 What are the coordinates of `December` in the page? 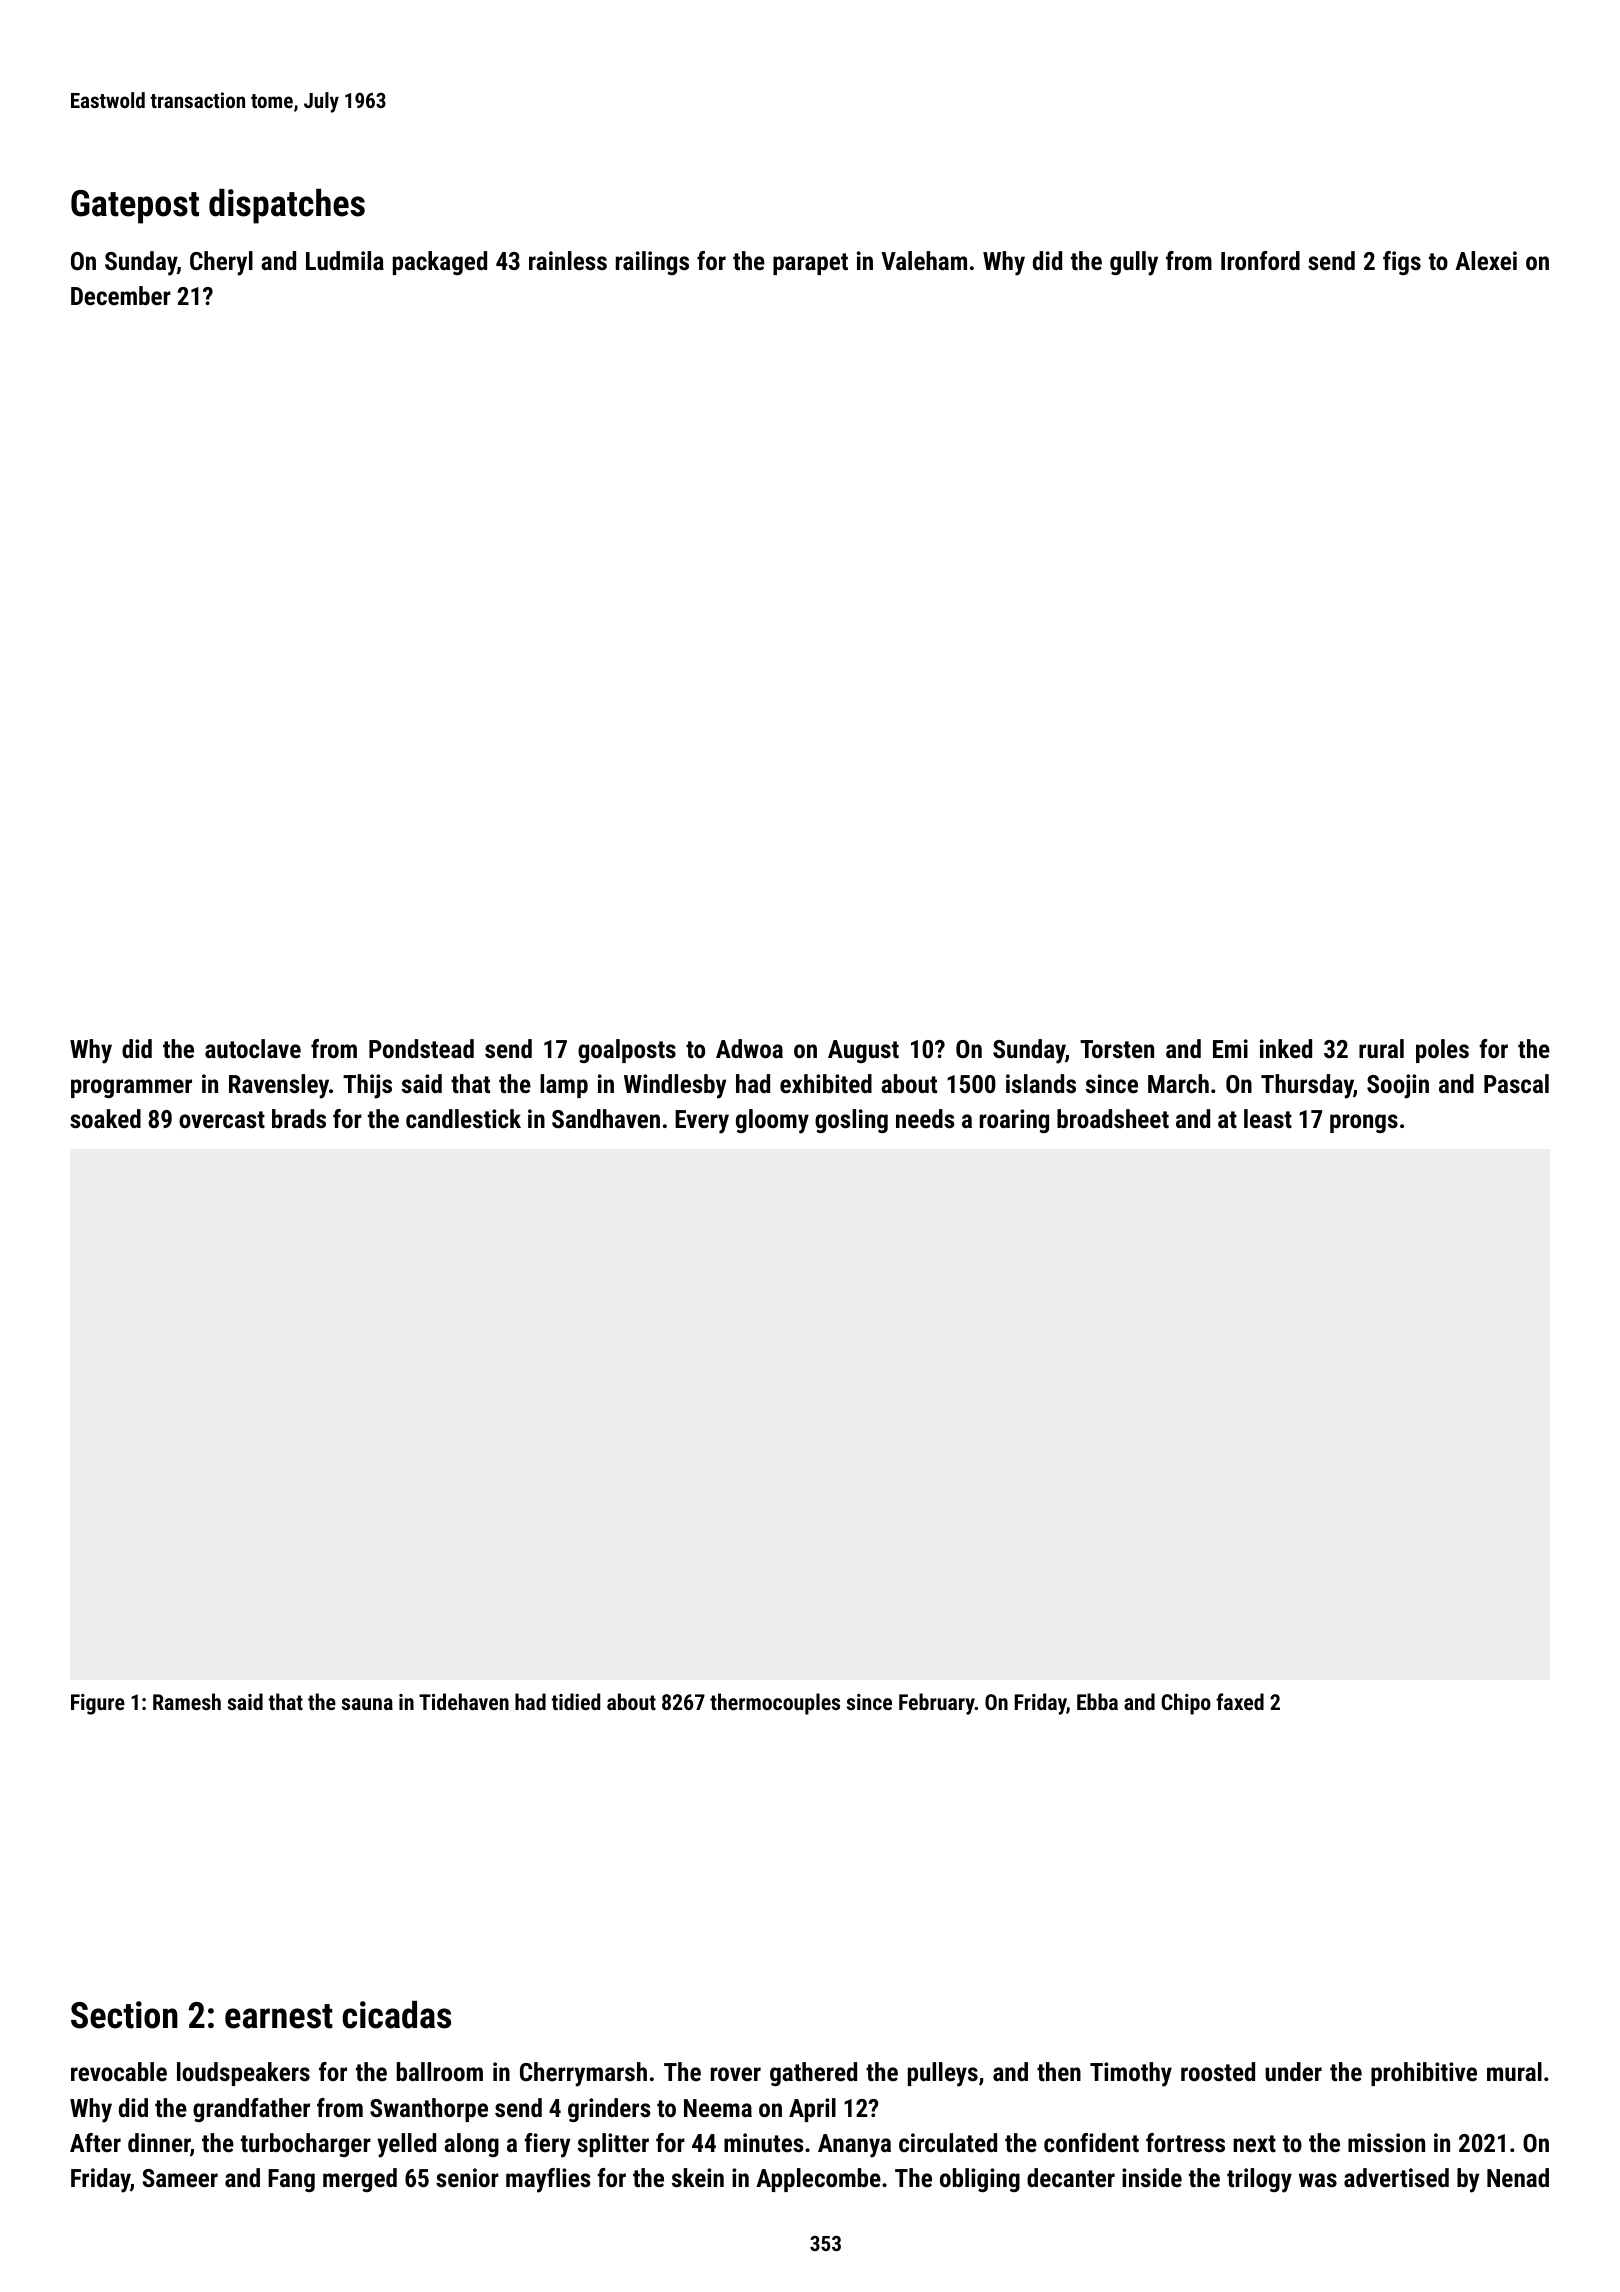 It's located at (121, 295).
